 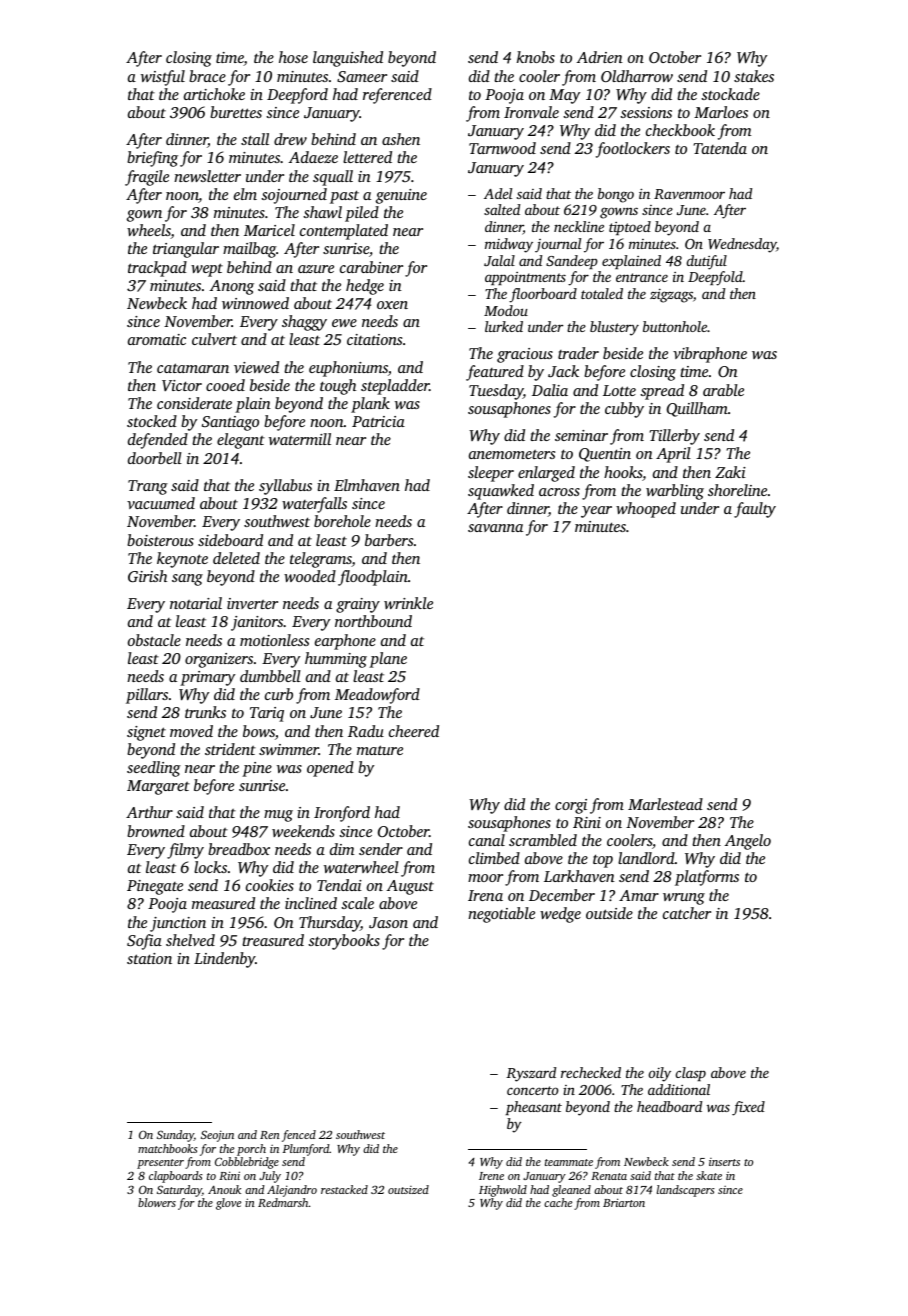 What do you see at coordinates (495, 528) in the screenshot?
I see `savanna` at bounding box center [495, 528].
